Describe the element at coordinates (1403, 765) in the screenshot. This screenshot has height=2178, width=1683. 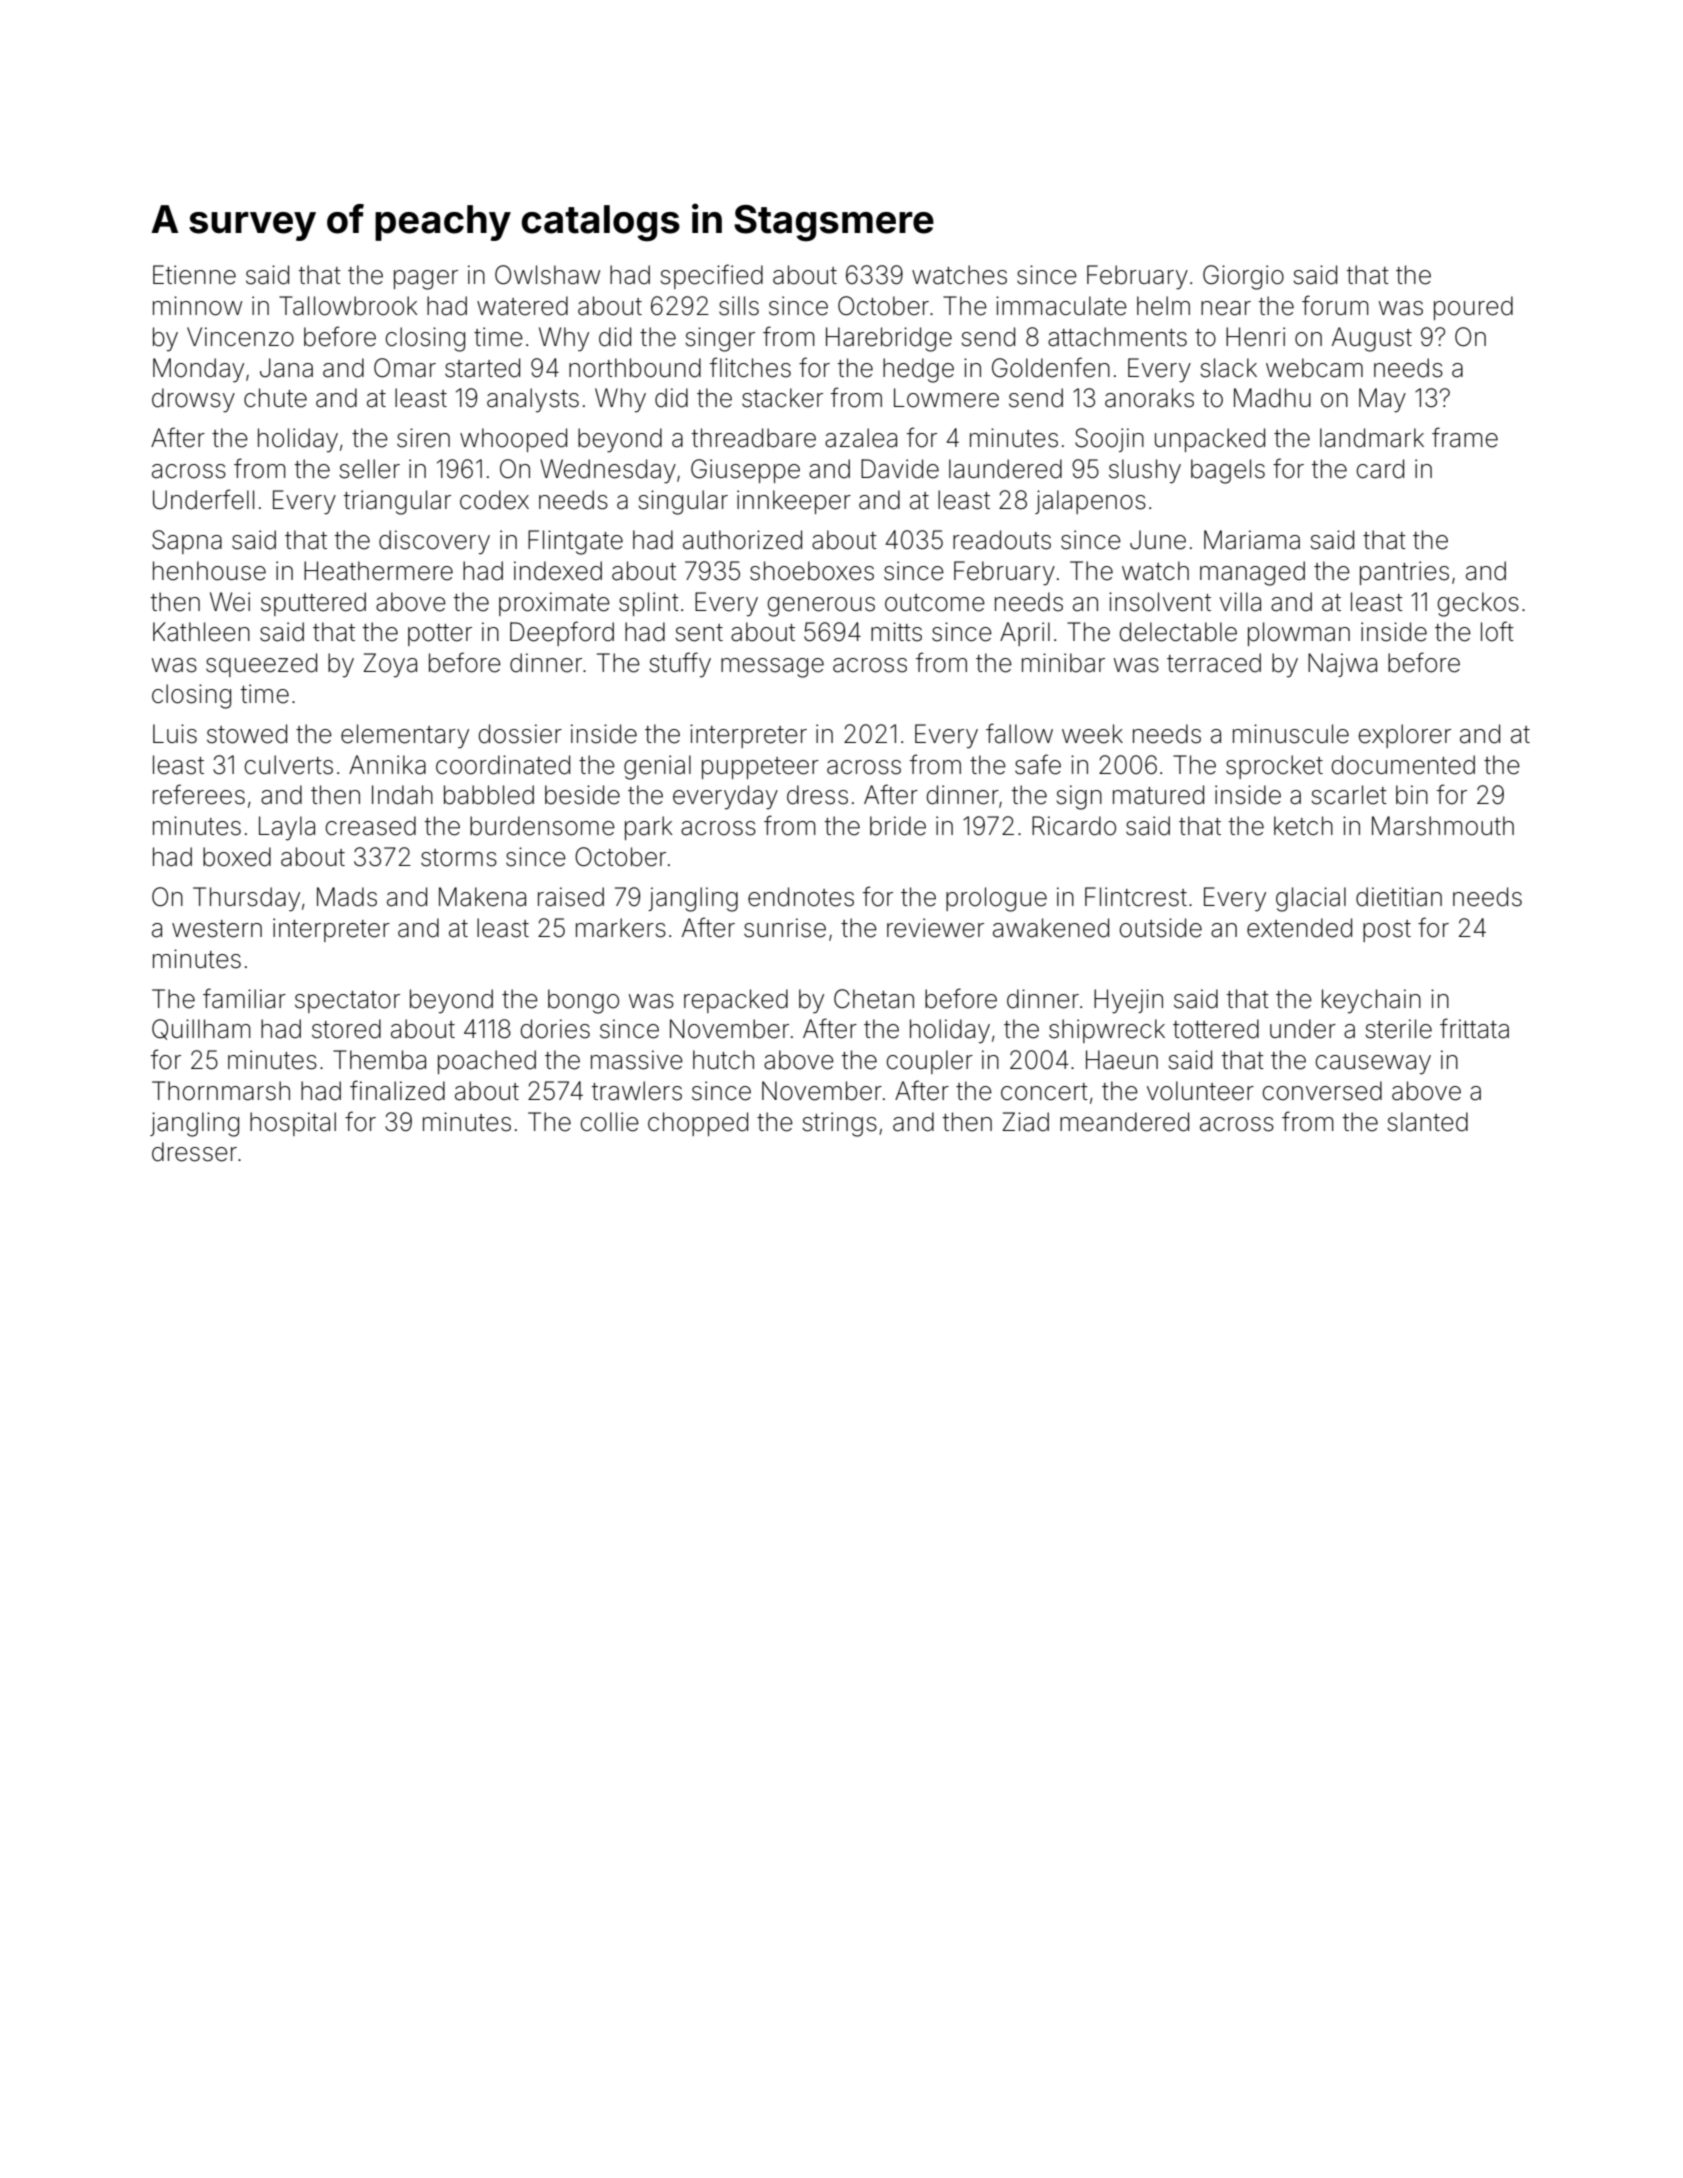
I see `documented` at that location.
